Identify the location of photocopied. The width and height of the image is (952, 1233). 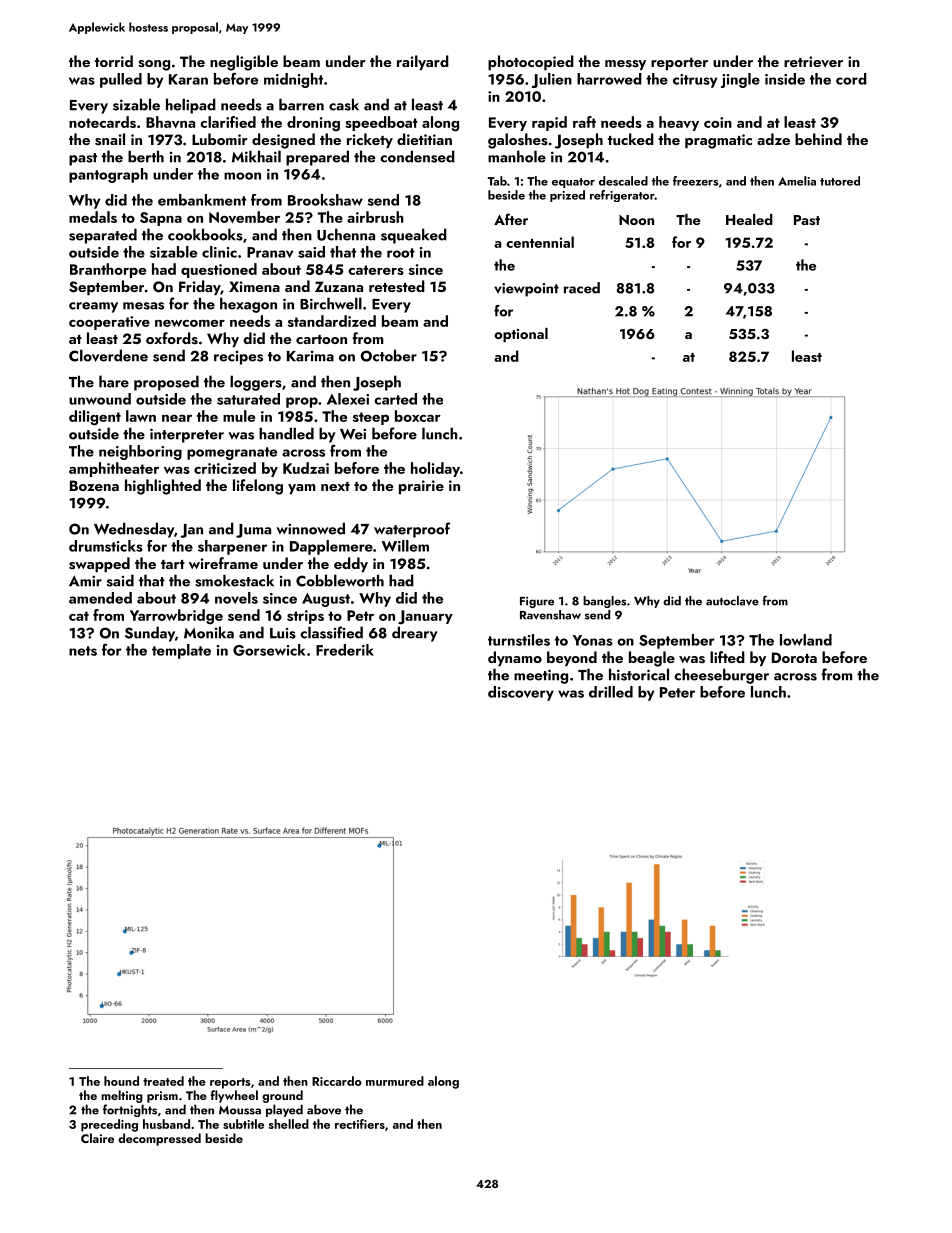
(531, 63).
